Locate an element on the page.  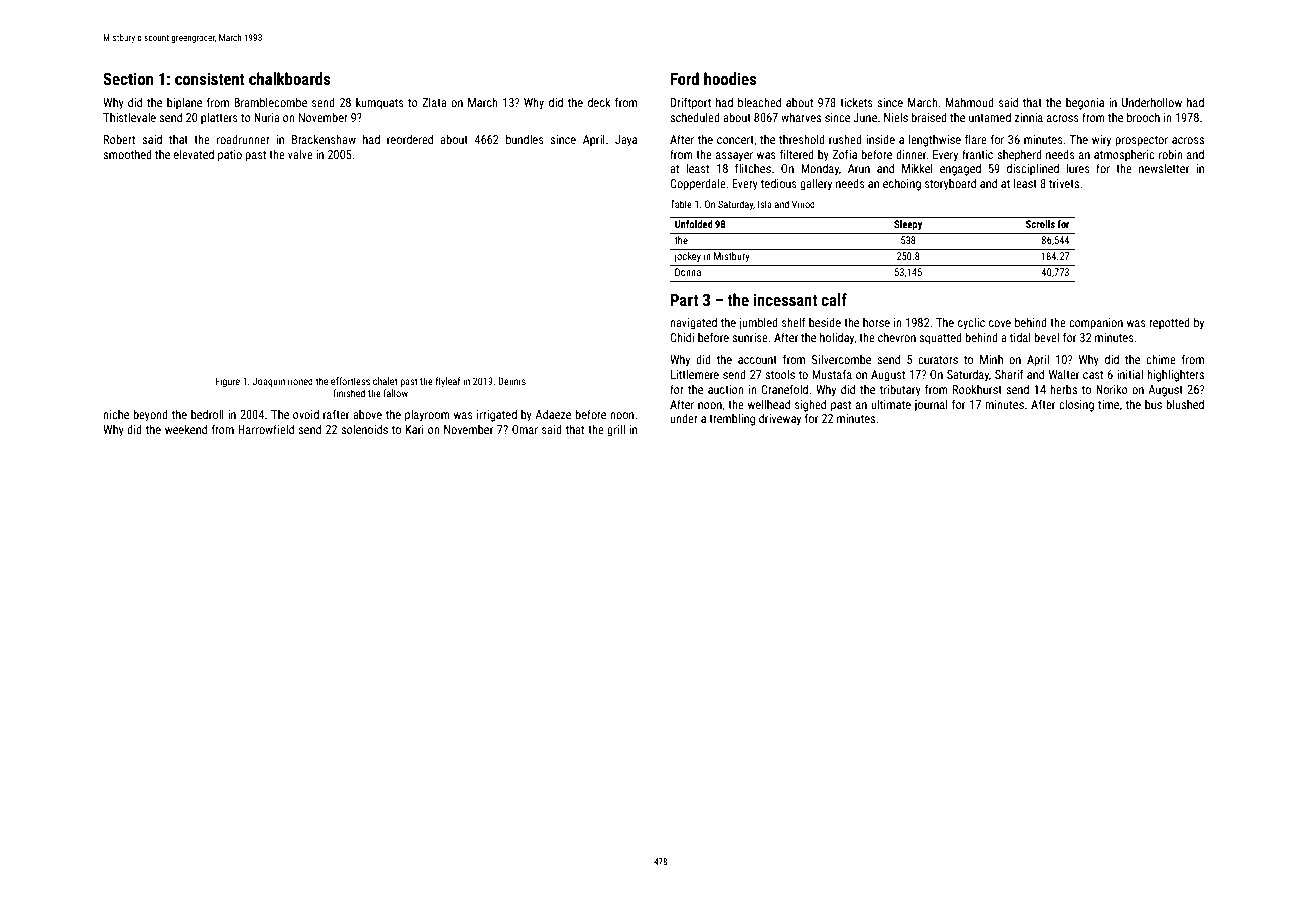
highlighters is located at coordinates (1175, 375).
